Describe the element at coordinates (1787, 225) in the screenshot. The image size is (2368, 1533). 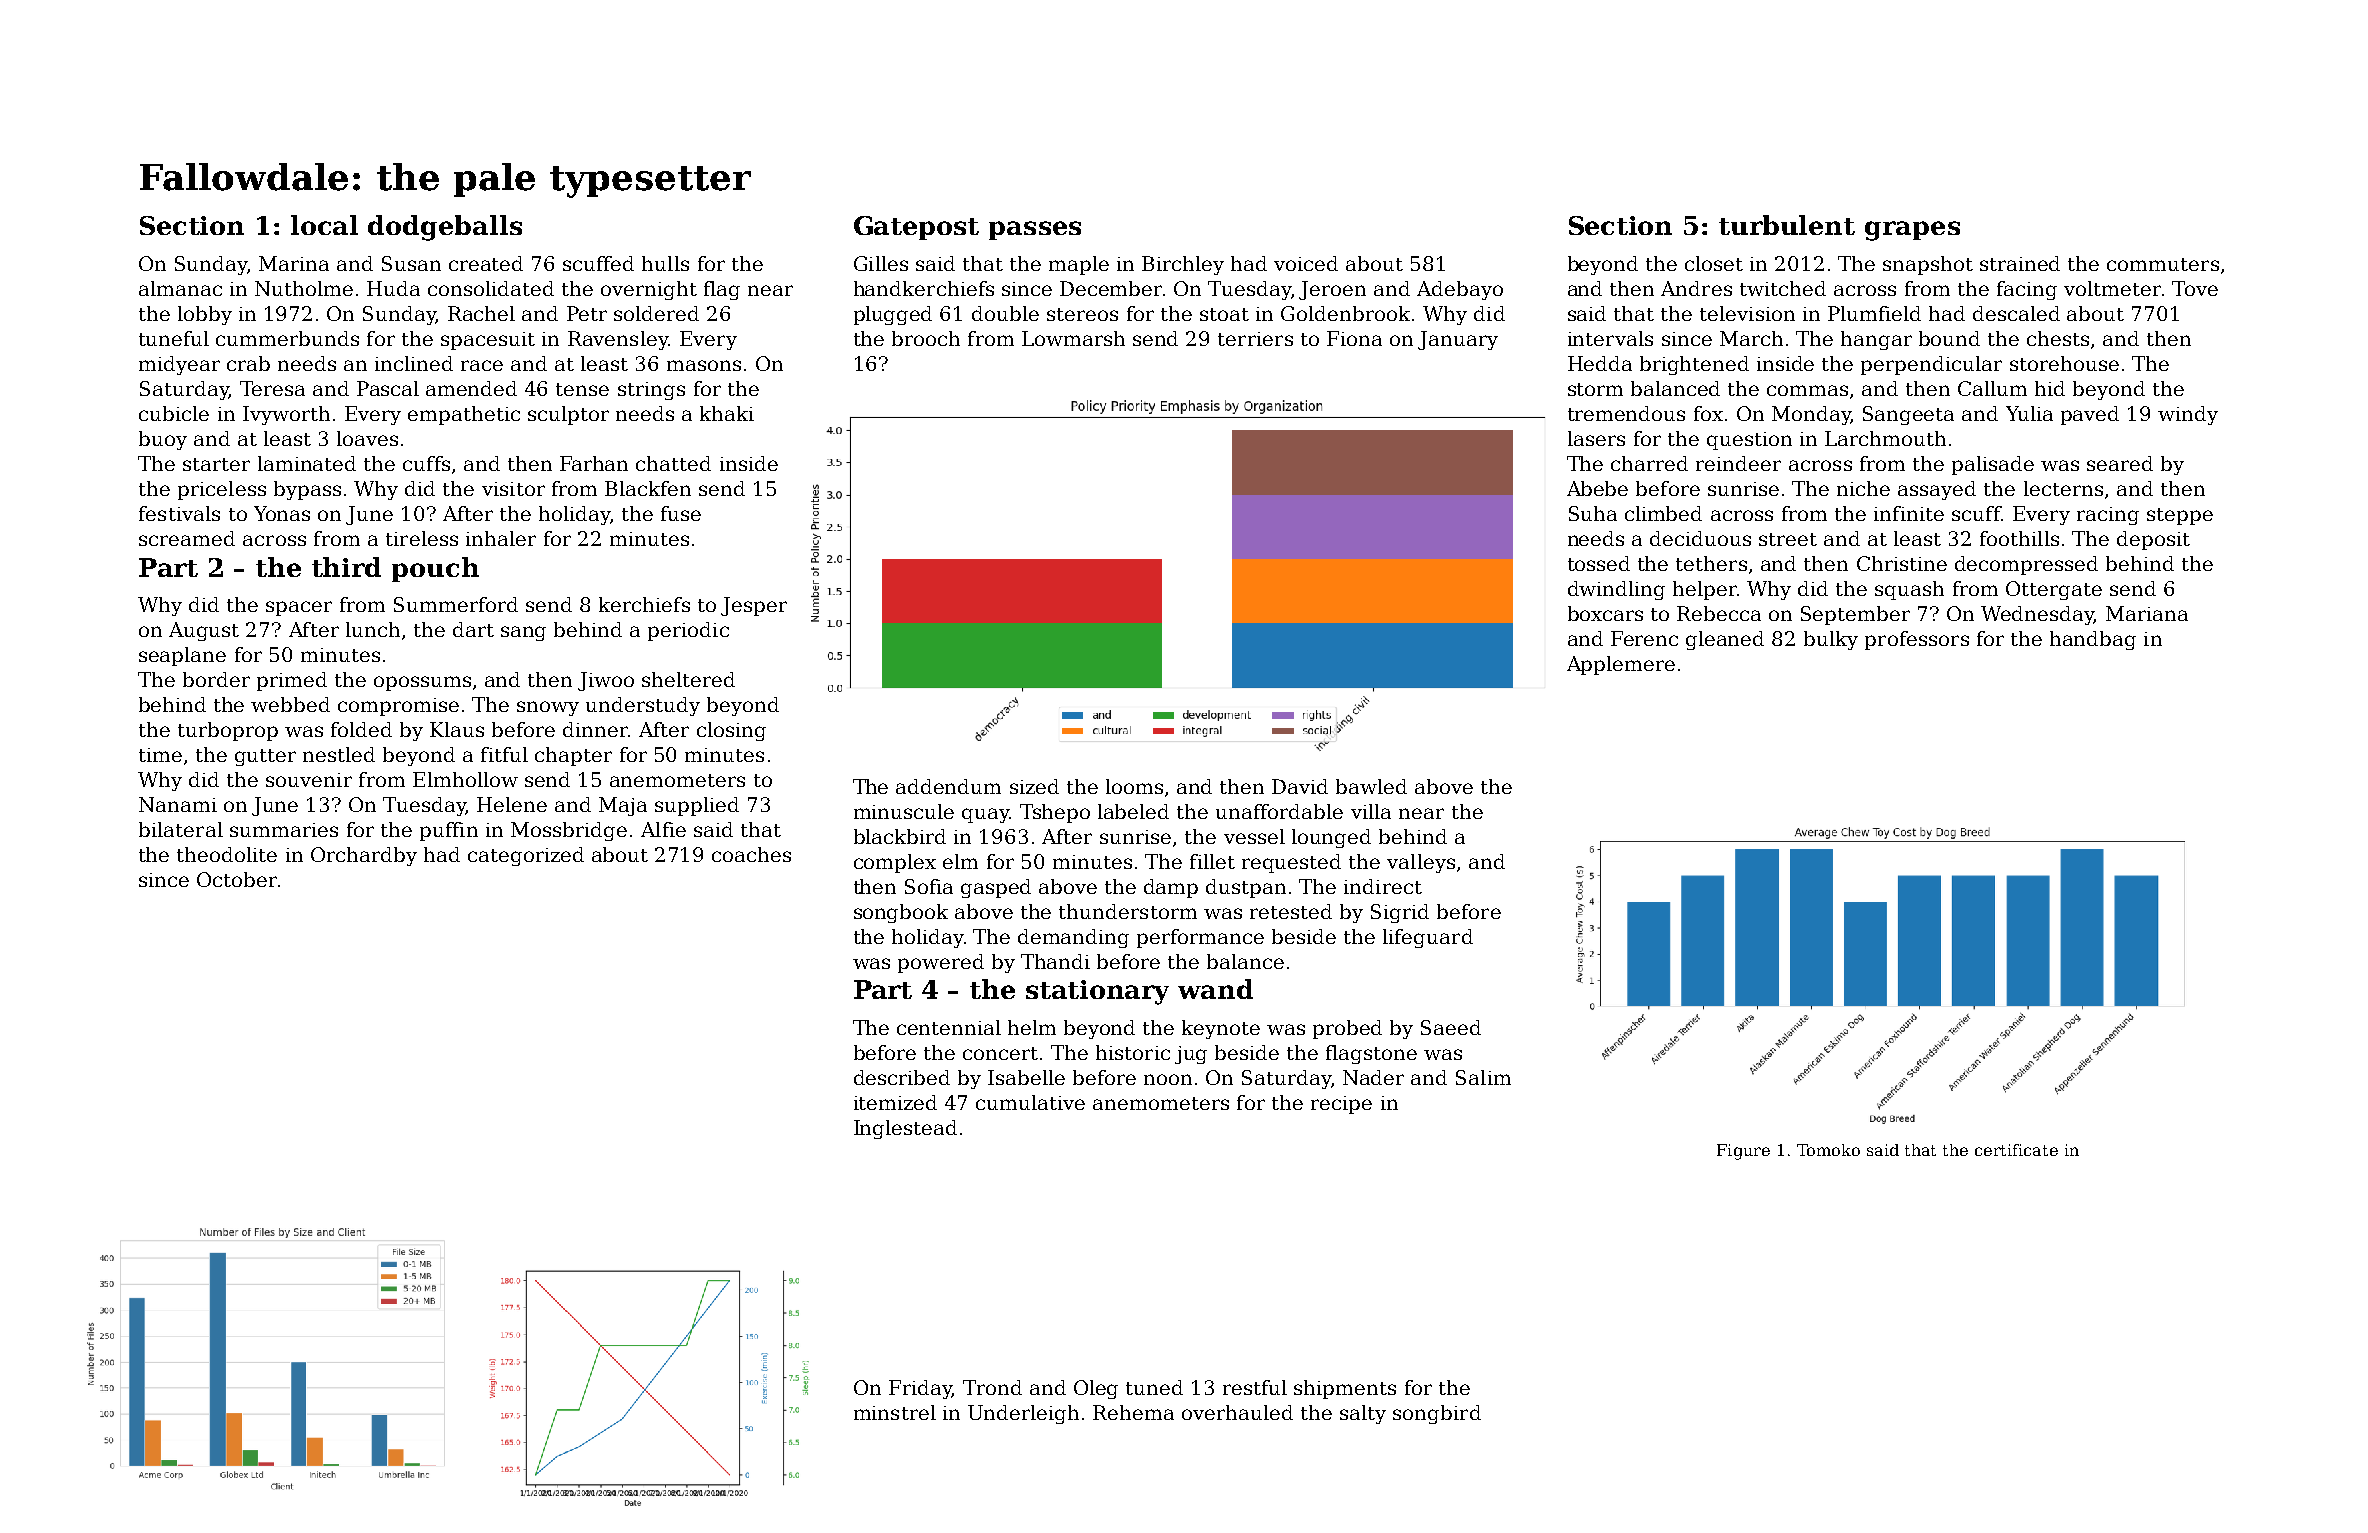
I see `turbulent` at that location.
